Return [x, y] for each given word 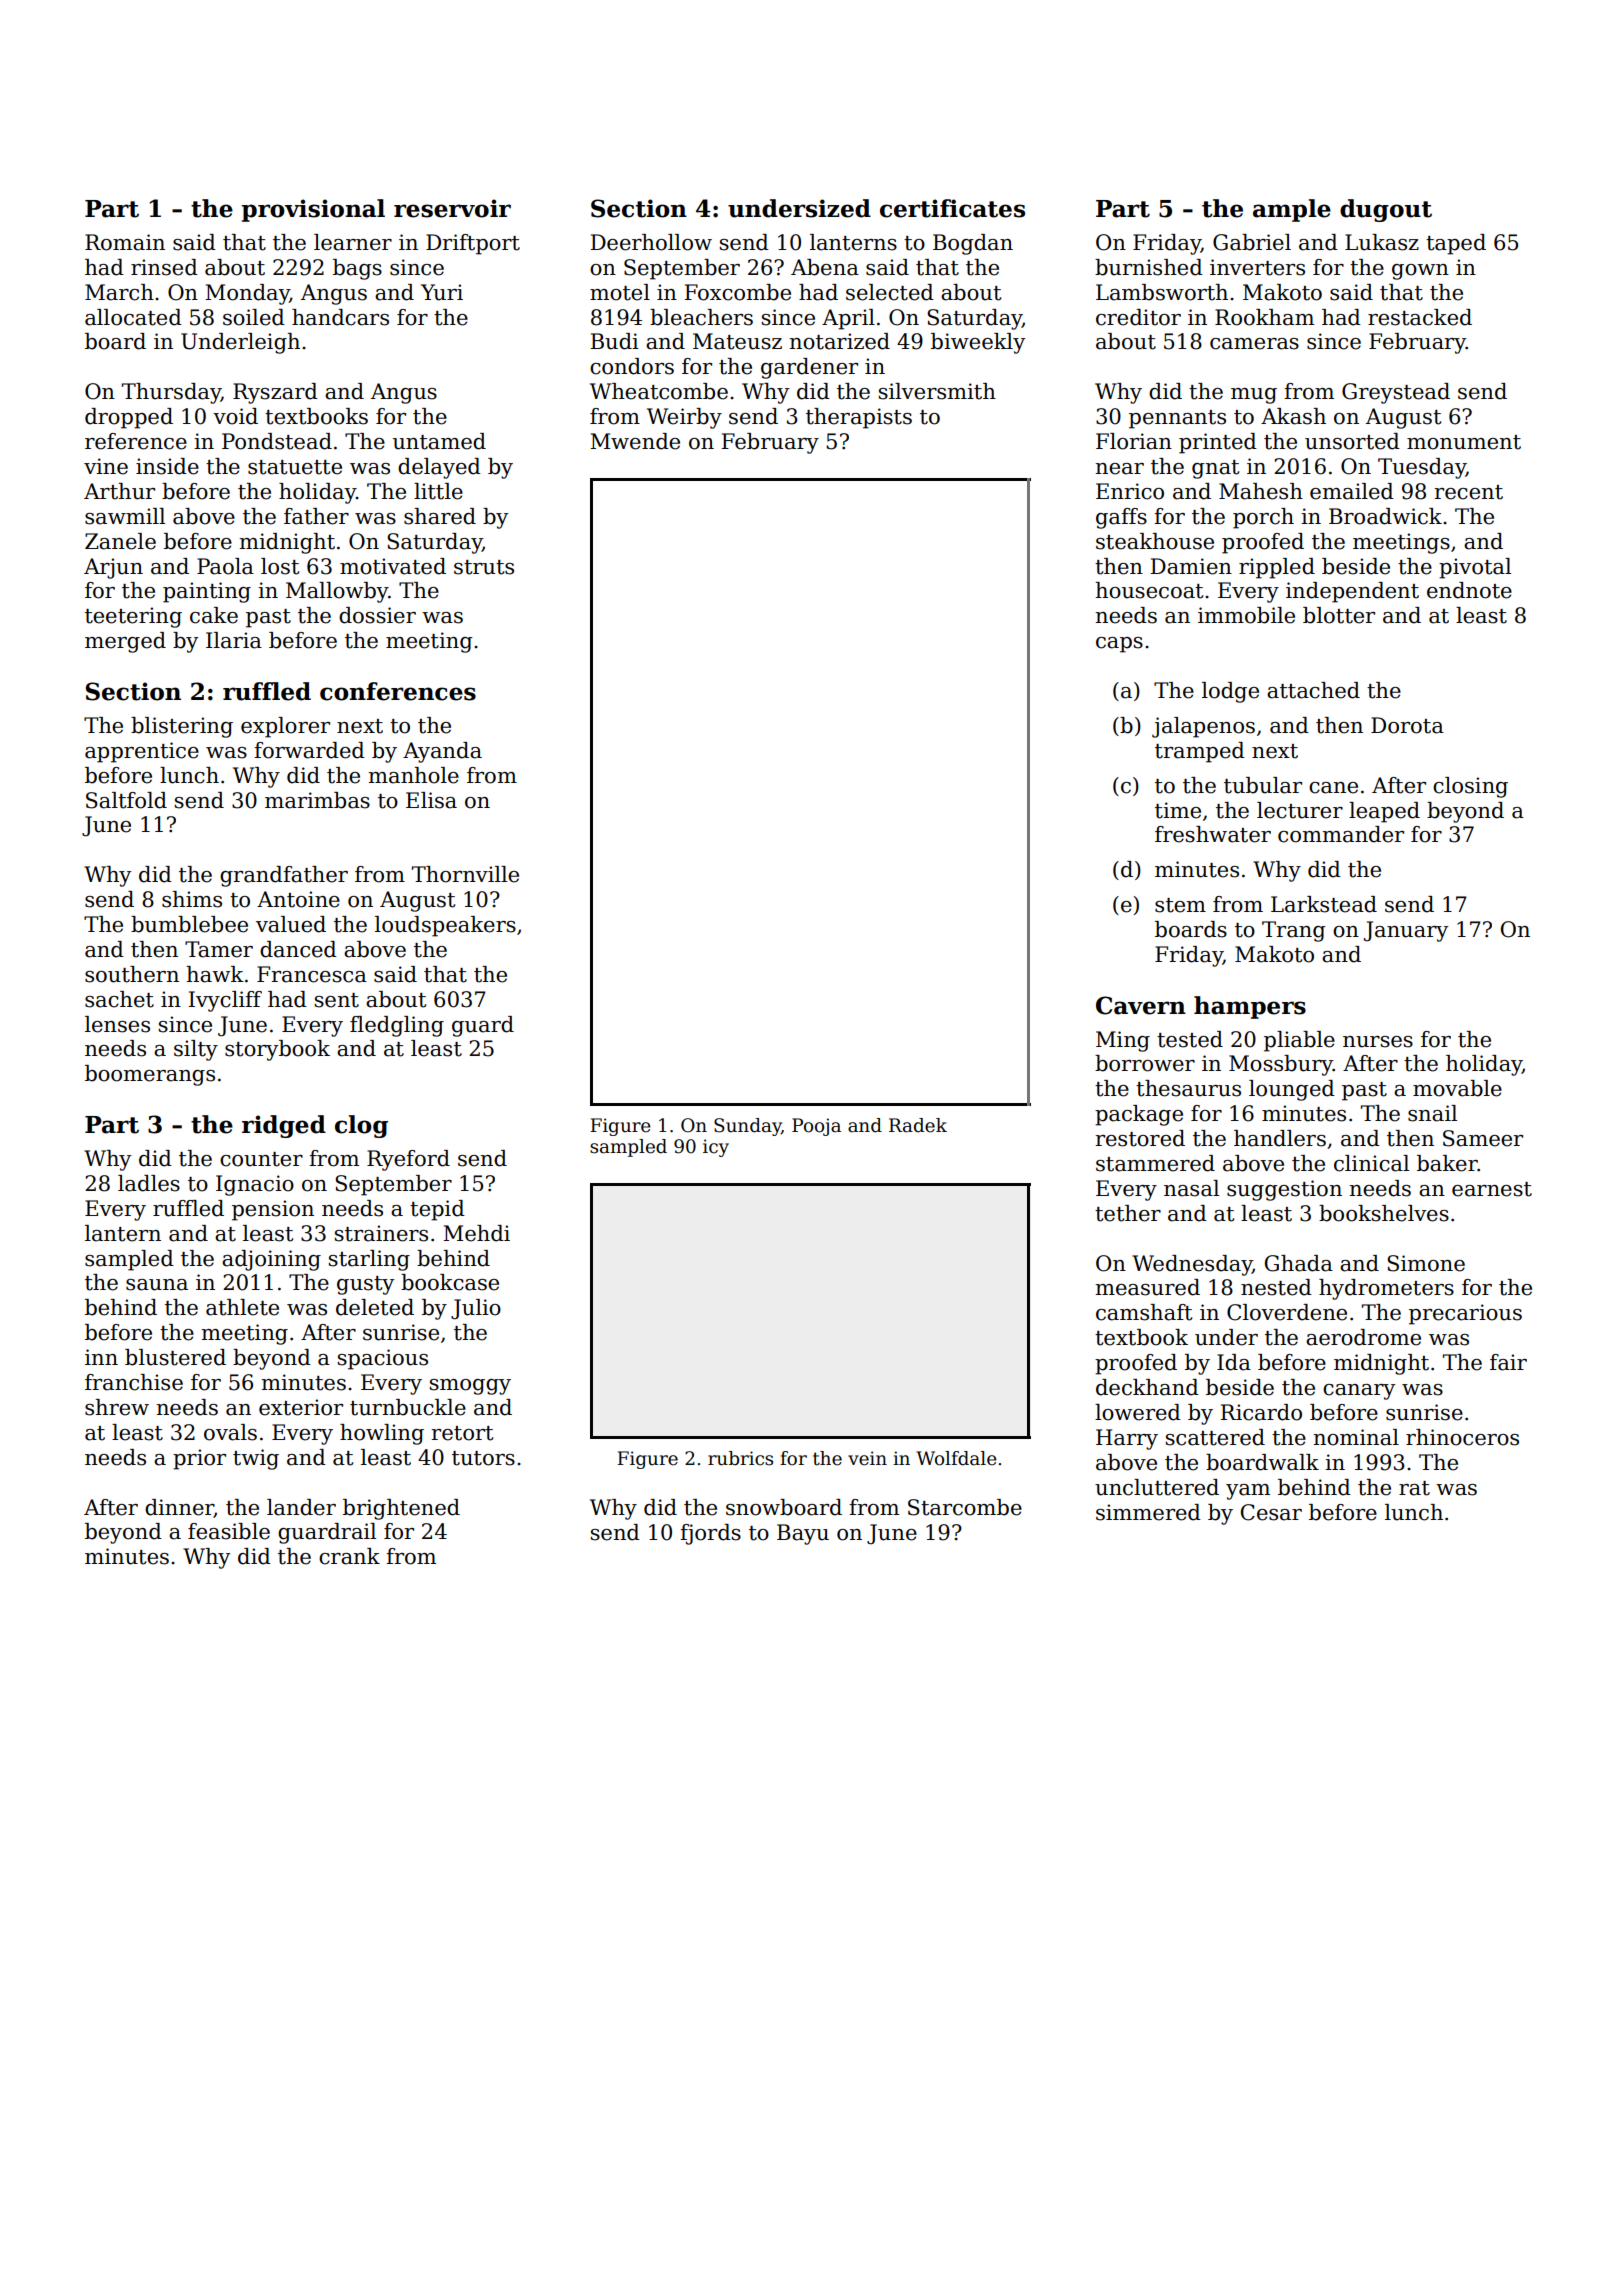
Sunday [748, 1127]
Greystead [1396, 393]
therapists [859, 418]
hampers [1250, 1007]
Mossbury [1281, 1065]
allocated [133, 317]
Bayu [803, 1534]
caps [1119, 645]
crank [349, 1556]
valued [291, 924]
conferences [398, 691]
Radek [918, 1125]
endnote [1469, 590]
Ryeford [408, 1160]
